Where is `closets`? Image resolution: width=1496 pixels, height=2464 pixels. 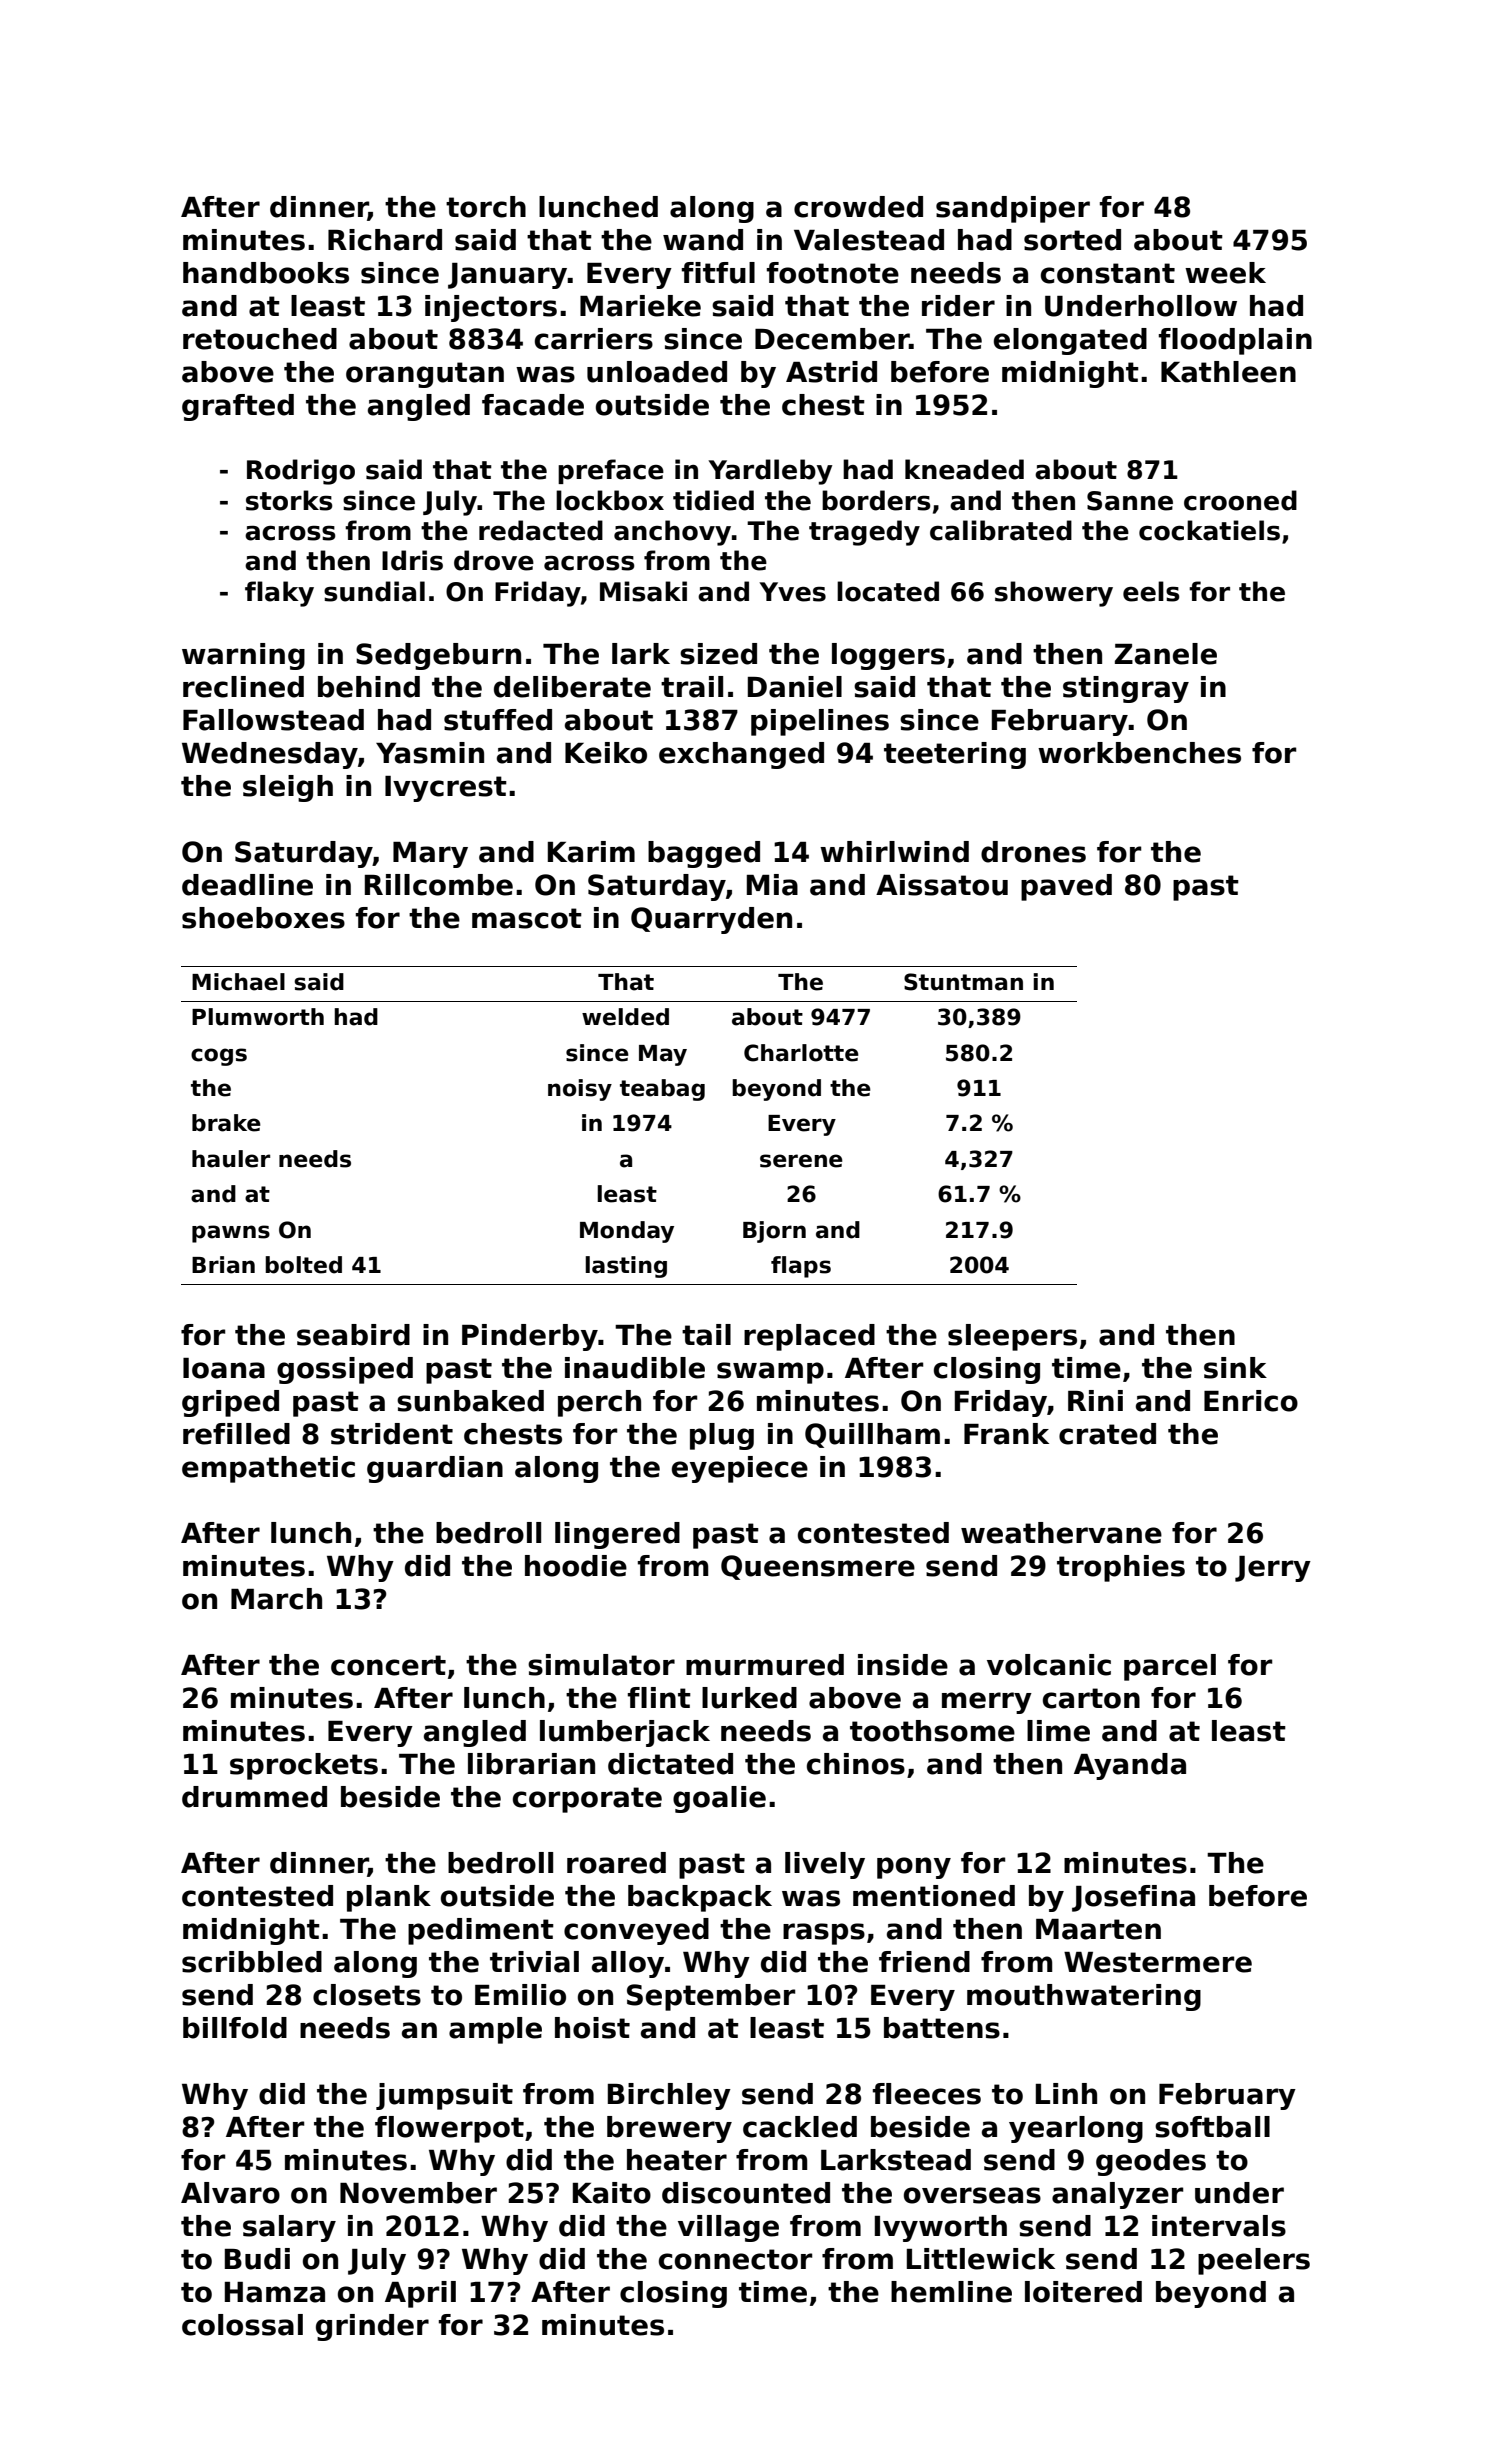
closets is located at coordinates (367, 1995).
